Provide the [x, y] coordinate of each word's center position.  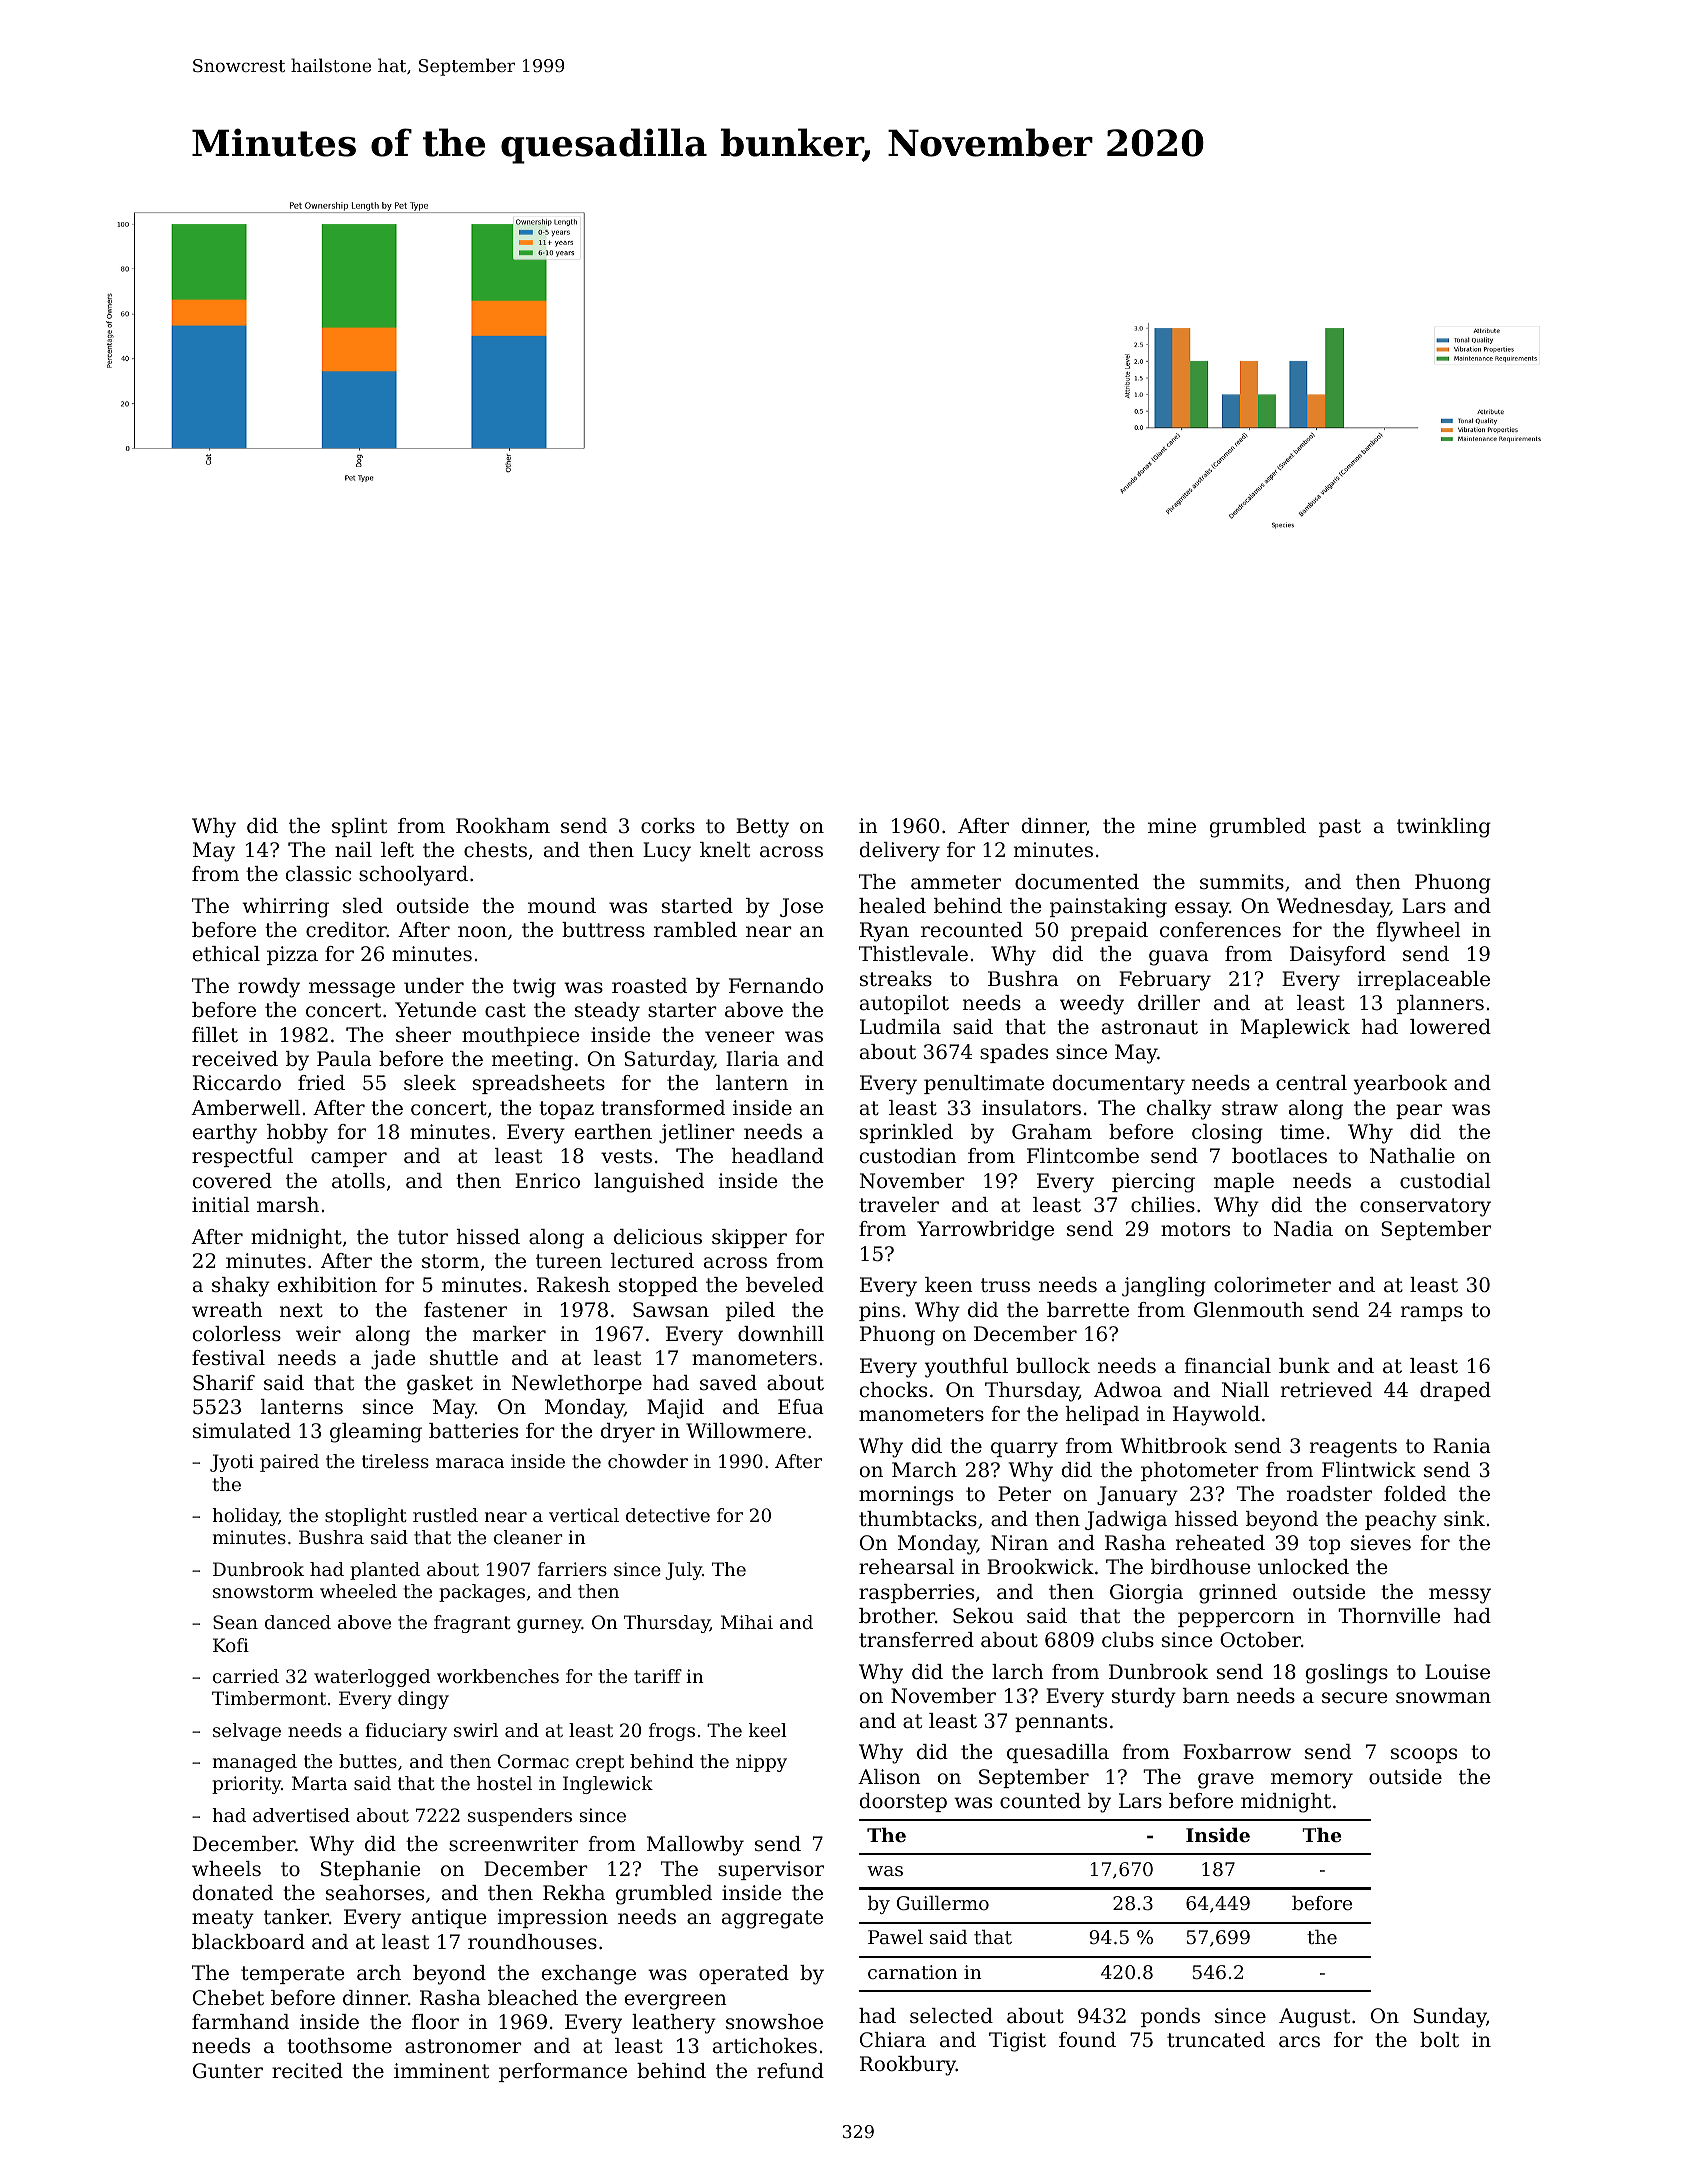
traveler [899, 1205]
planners [1440, 1004]
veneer [740, 1037]
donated [233, 1893]
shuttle [464, 1357]
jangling [1164, 1287]
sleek [430, 1083]
